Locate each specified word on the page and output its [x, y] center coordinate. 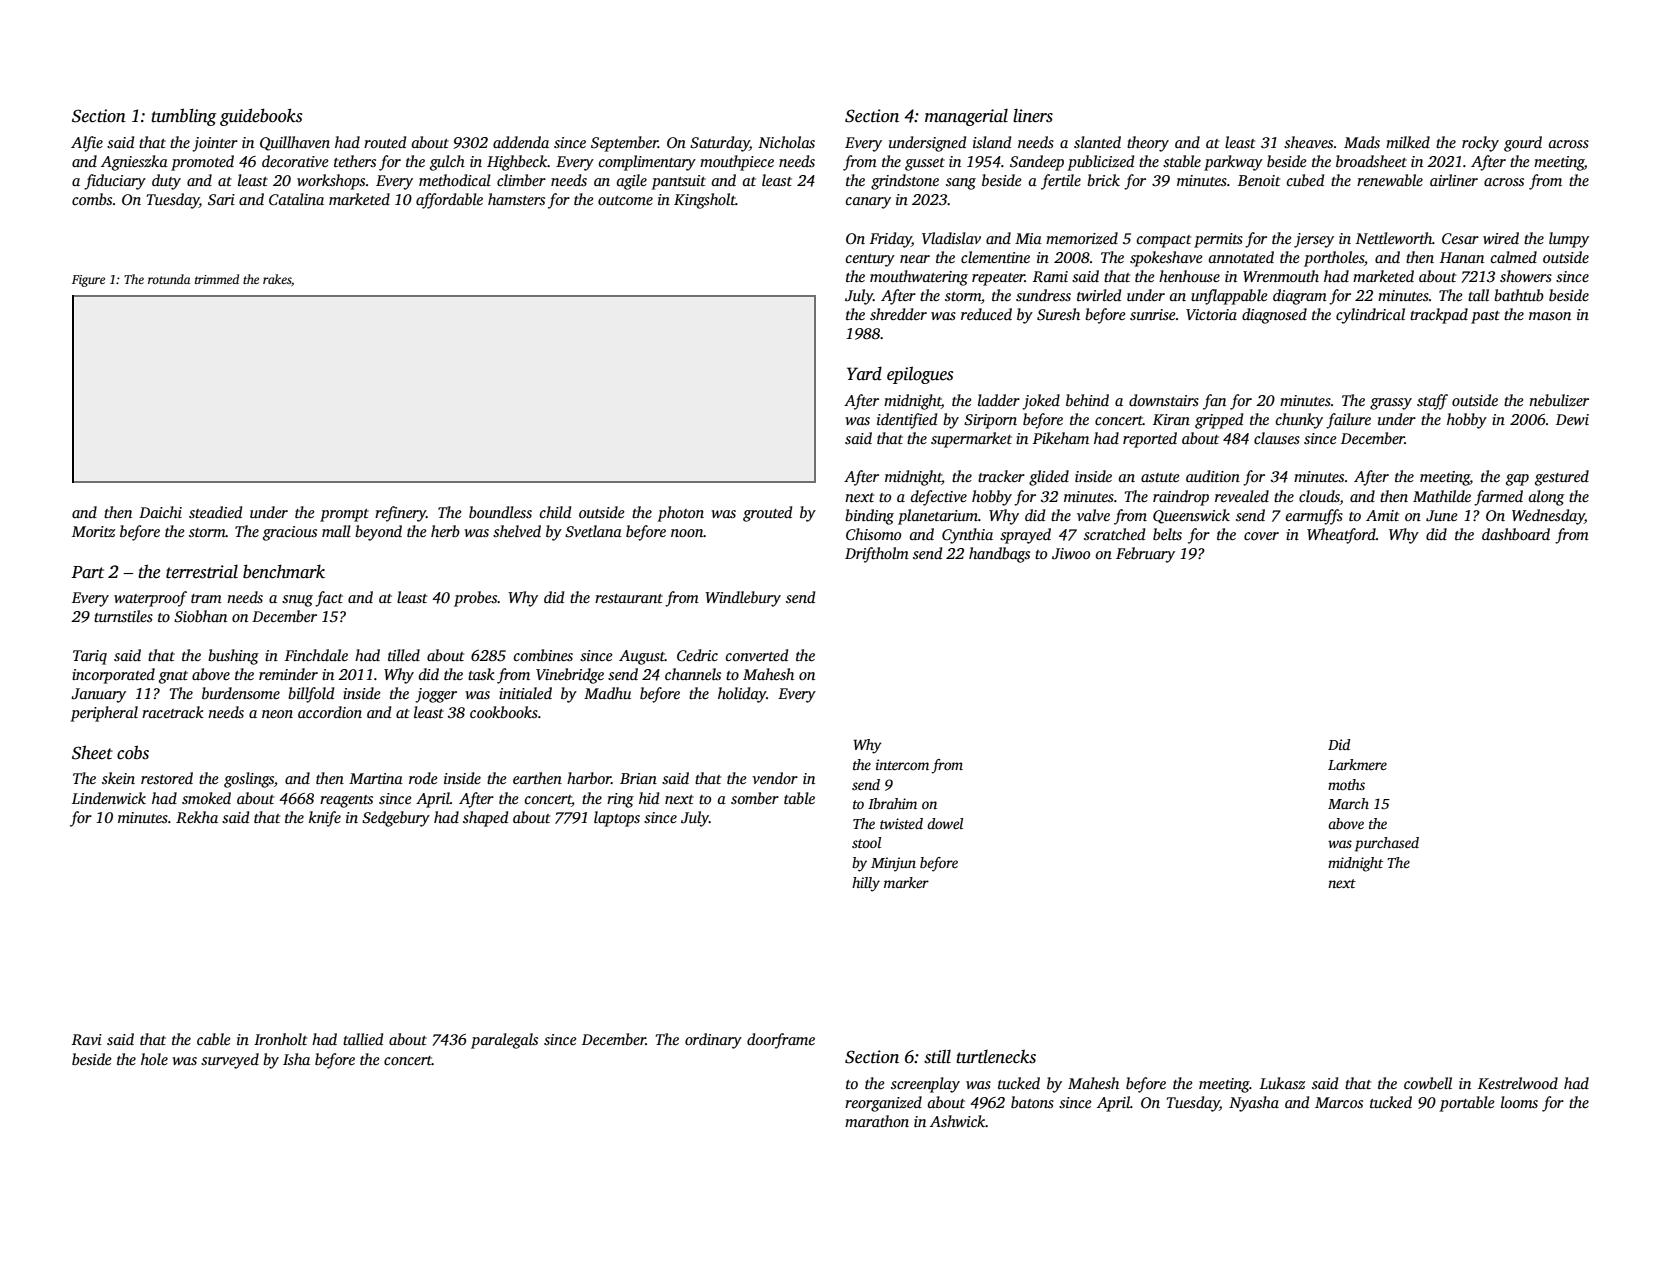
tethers [355, 161]
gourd [1523, 144]
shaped [485, 819]
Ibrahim [892, 803]
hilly [866, 884]
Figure [88, 281]
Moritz [93, 531]
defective [939, 498]
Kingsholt [705, 201]
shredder [898, 314]
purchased [1387, 844]
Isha [296, 1059]
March [1348, 803]
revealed [1242, 496]
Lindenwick [109, 798]
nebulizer [1559, 400]
